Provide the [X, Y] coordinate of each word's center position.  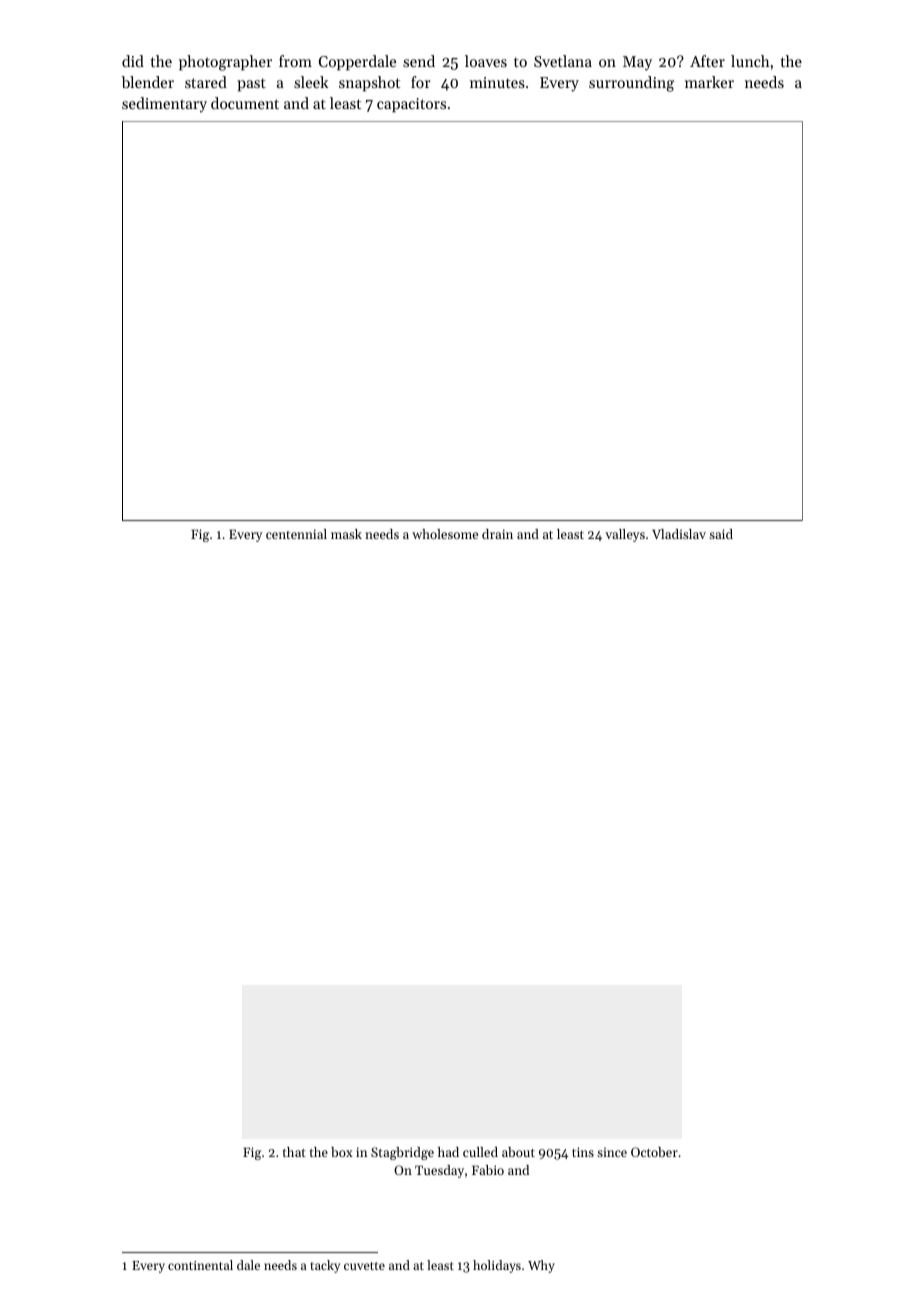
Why [541, 1266]
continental [200, 1265]
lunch [750, 61]
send [419, 61]
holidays [497, 1266]
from [295, 61]
